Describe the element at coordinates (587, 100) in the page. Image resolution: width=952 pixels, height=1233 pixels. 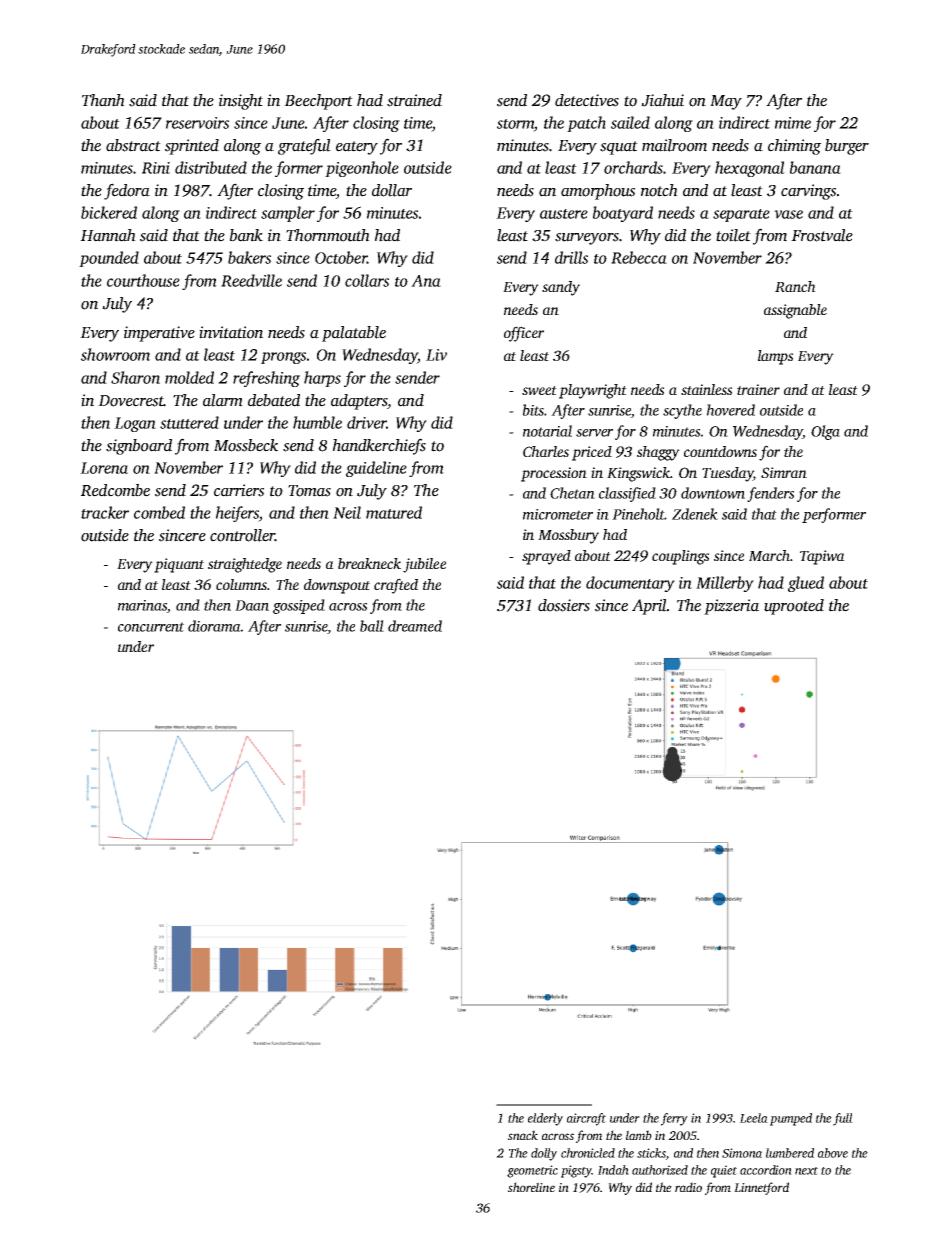
I see `detectives` at that location.
